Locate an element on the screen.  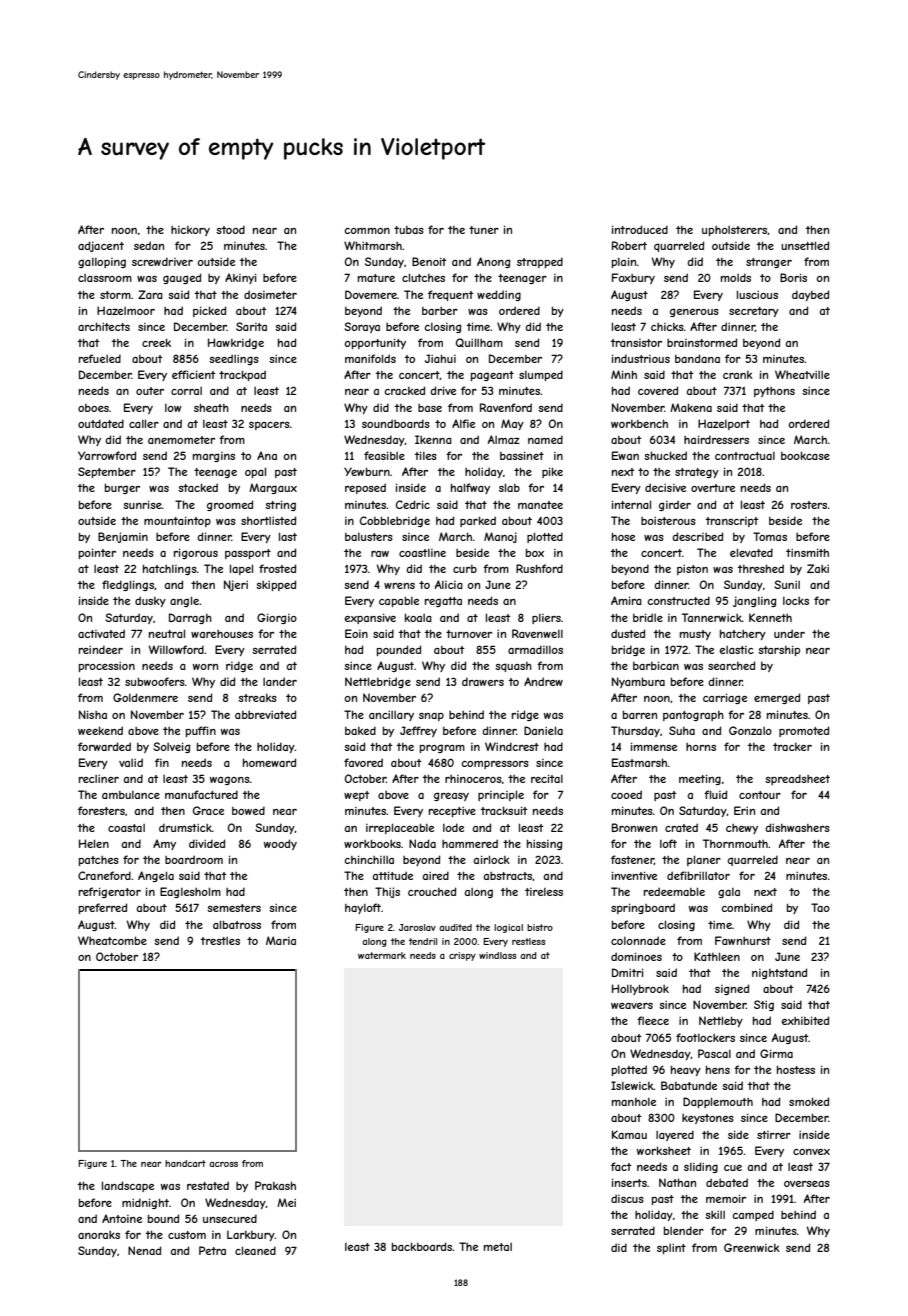
Nyambura is located at coordinates (638, 682).
